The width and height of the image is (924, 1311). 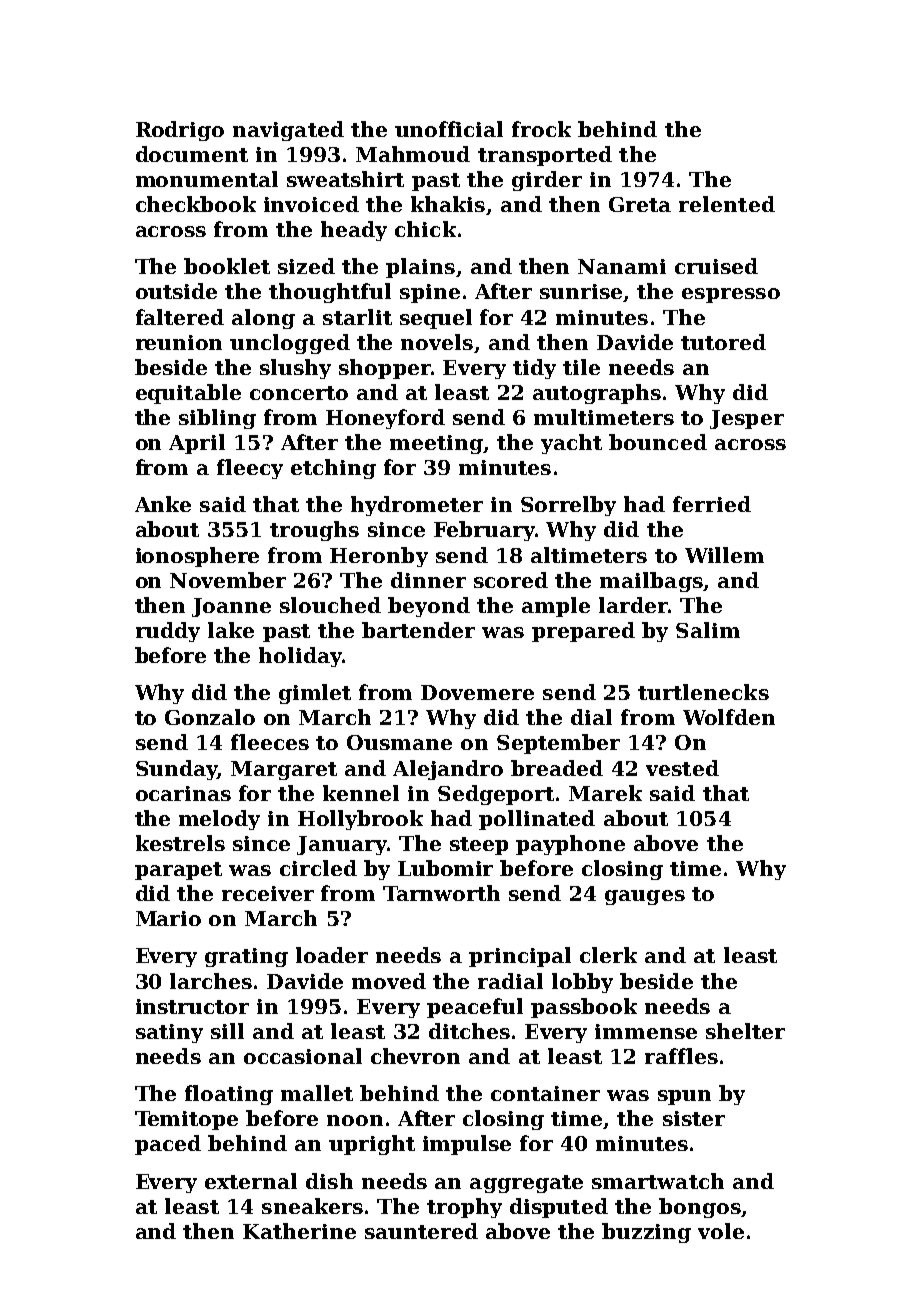 What do you see at coordinates (288, 131) in the image?
I see `navigated` at bounding box center [288, 131].
